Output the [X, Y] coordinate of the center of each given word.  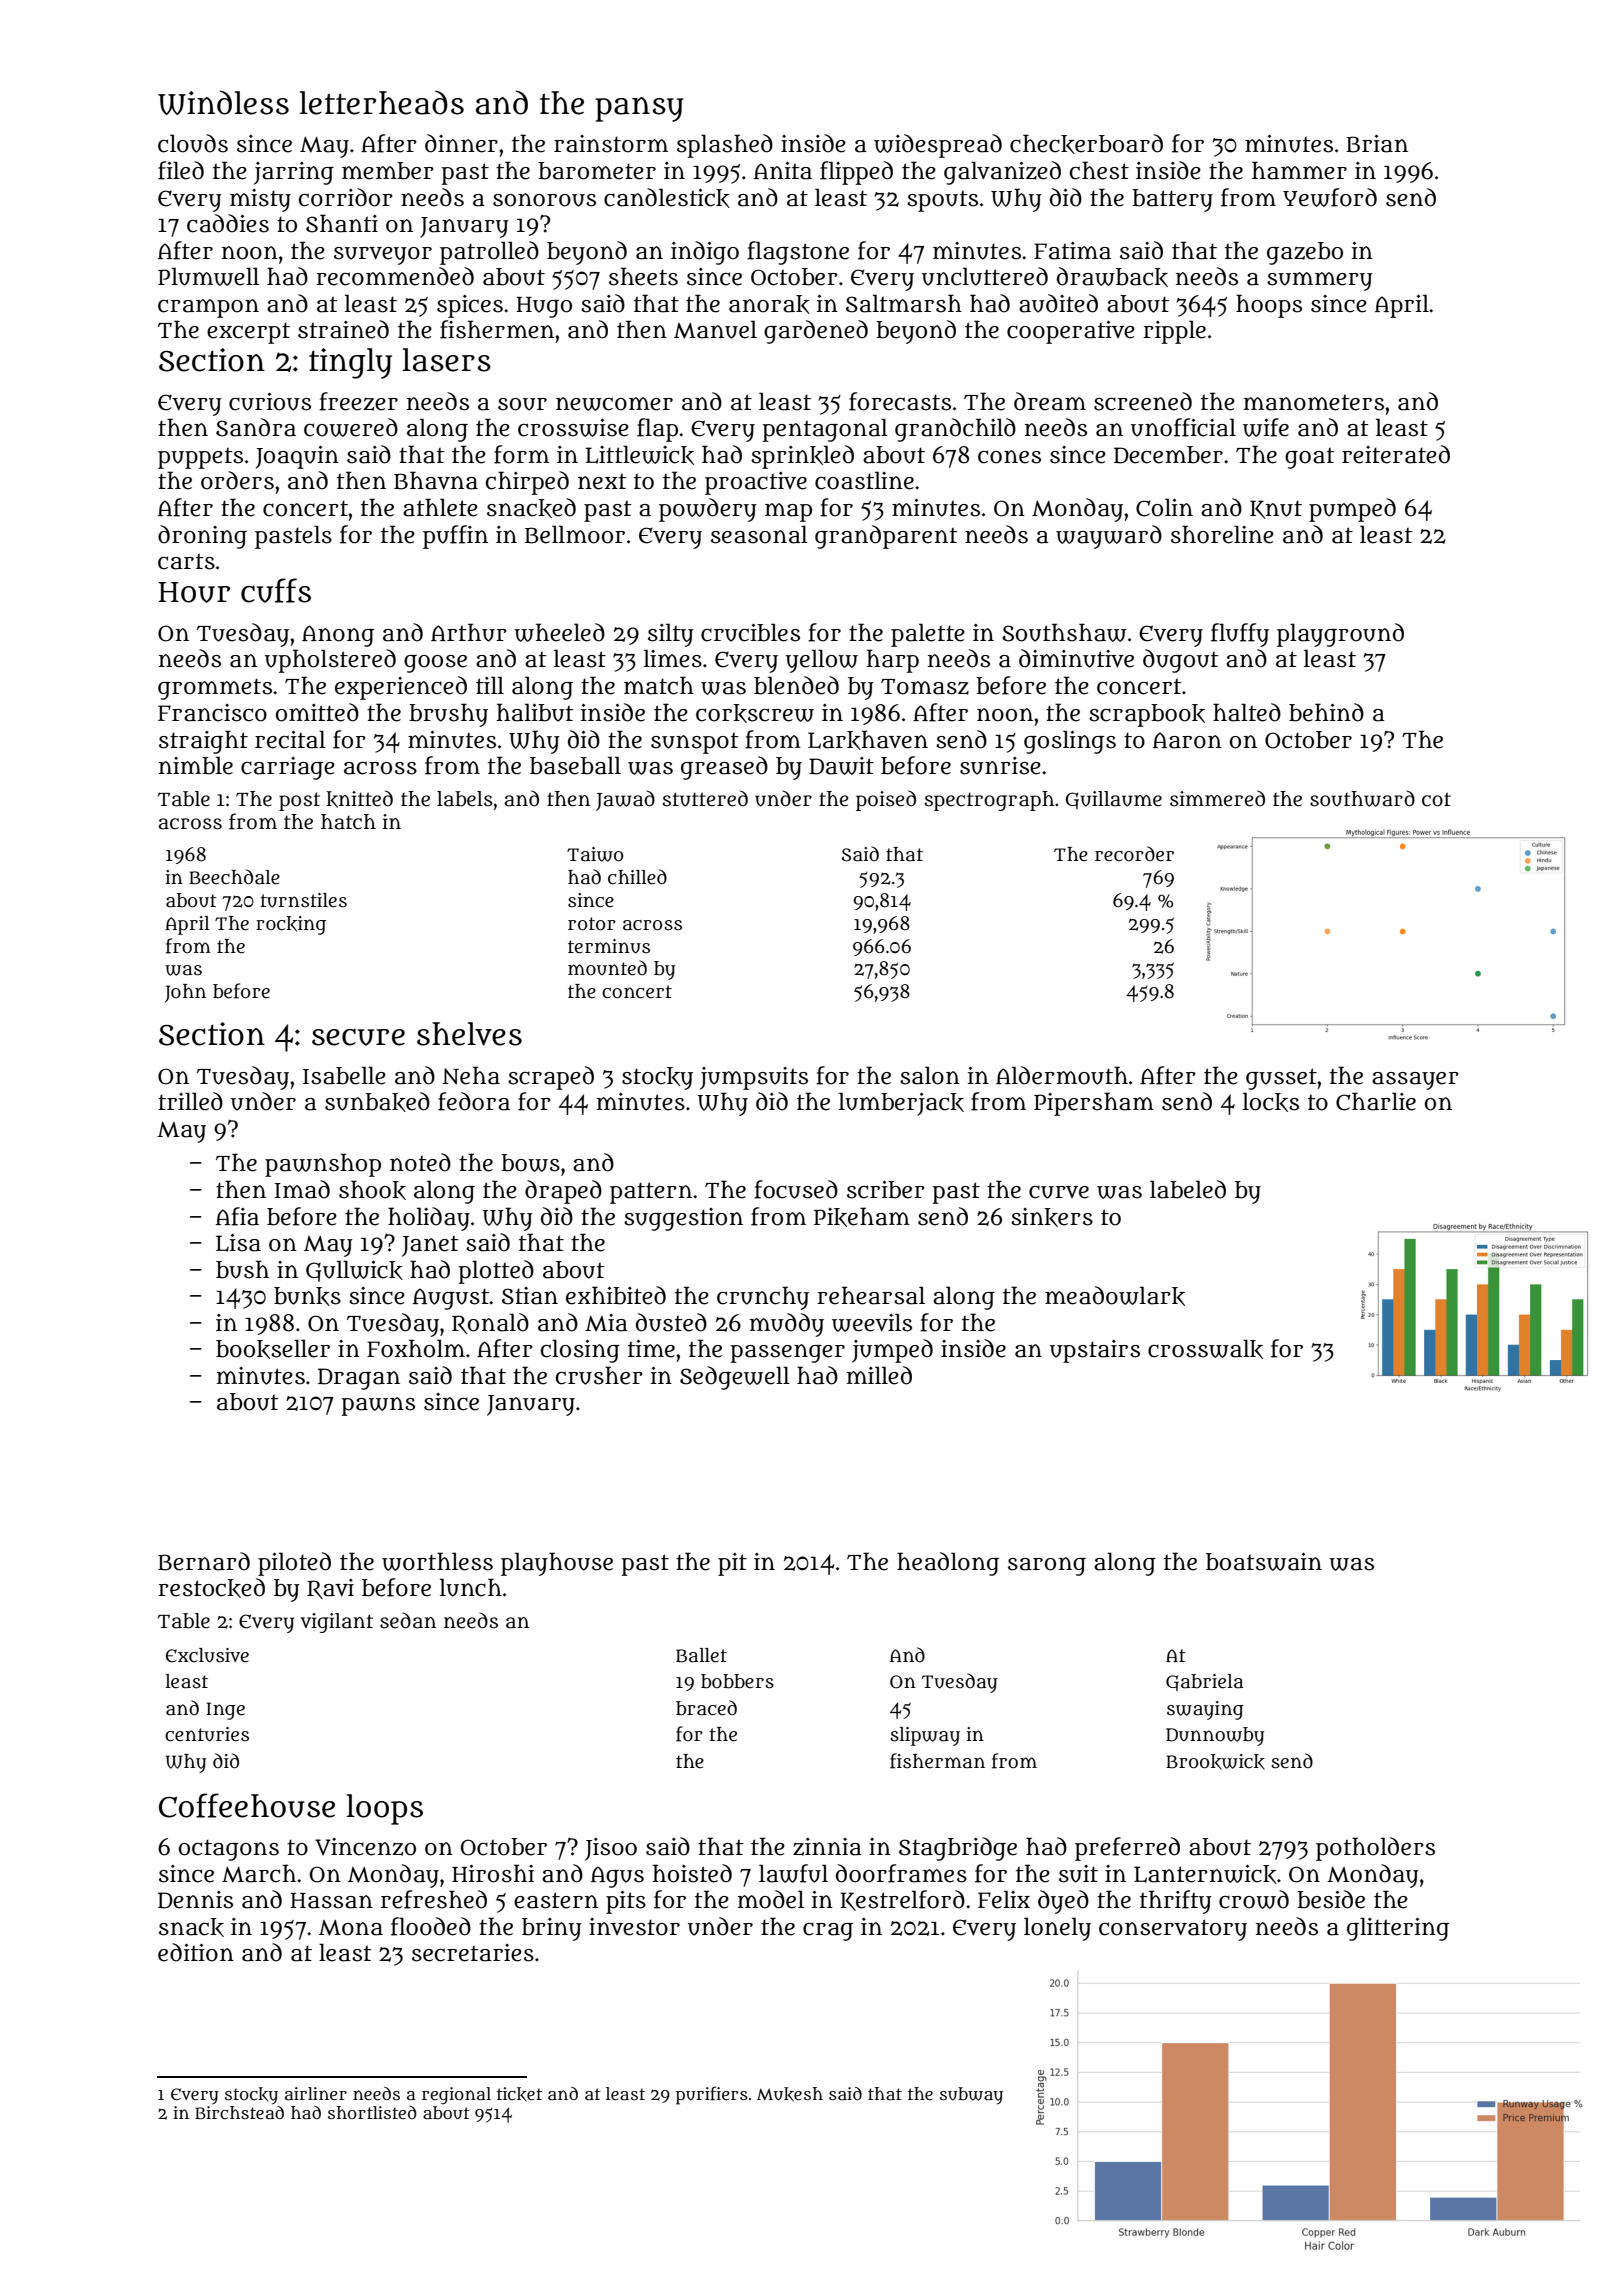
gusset [1281, 1079]
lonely [1057, 1929]
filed [181, 170]
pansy [639, 109]
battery [1172, 200]
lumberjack [901, 1104]
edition [196, 1952]
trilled [190, 1101]
